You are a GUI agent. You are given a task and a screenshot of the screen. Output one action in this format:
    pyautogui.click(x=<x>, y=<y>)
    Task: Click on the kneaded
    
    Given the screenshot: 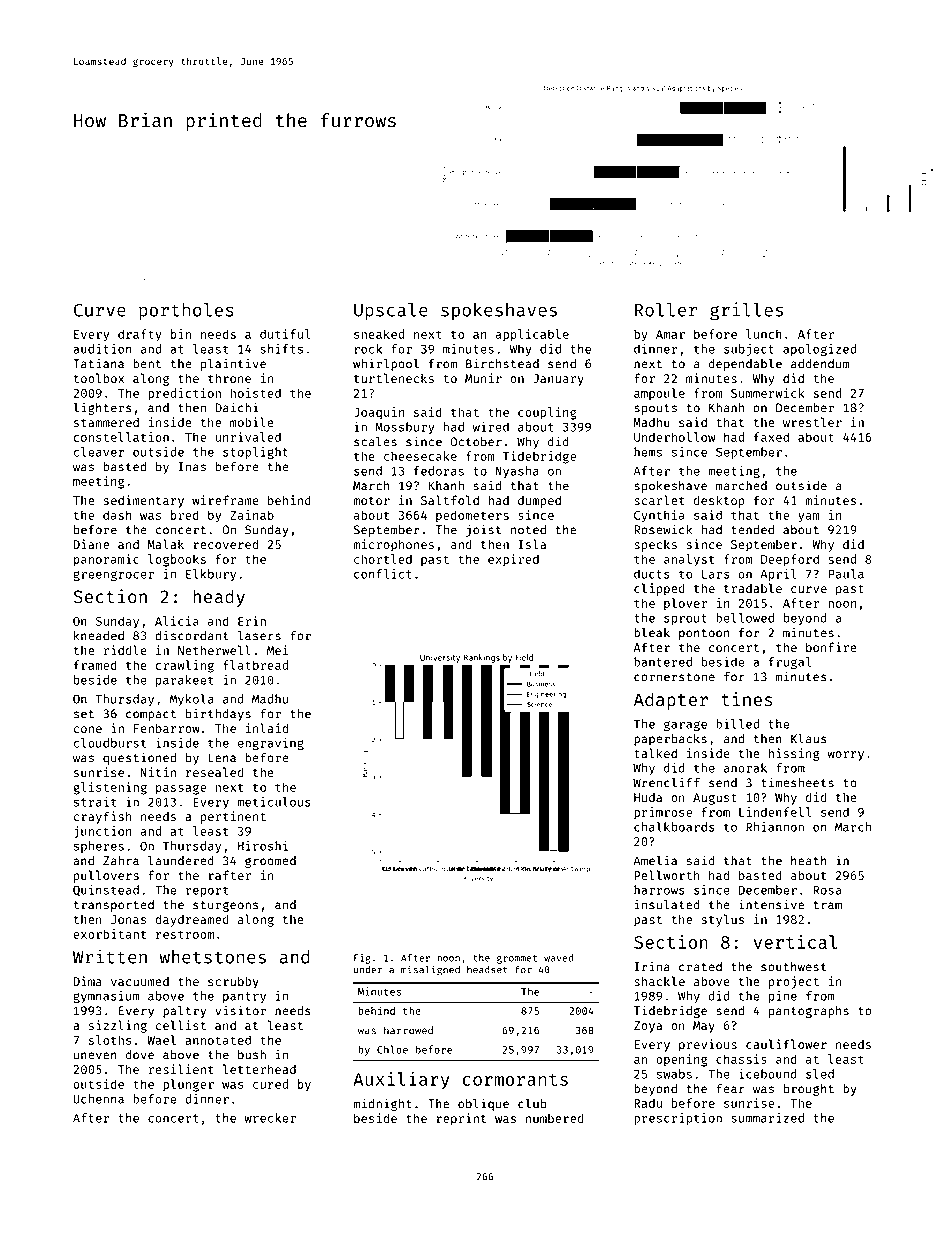 What is the action you would take?
    pyautogui.click(x=99, y=636)
